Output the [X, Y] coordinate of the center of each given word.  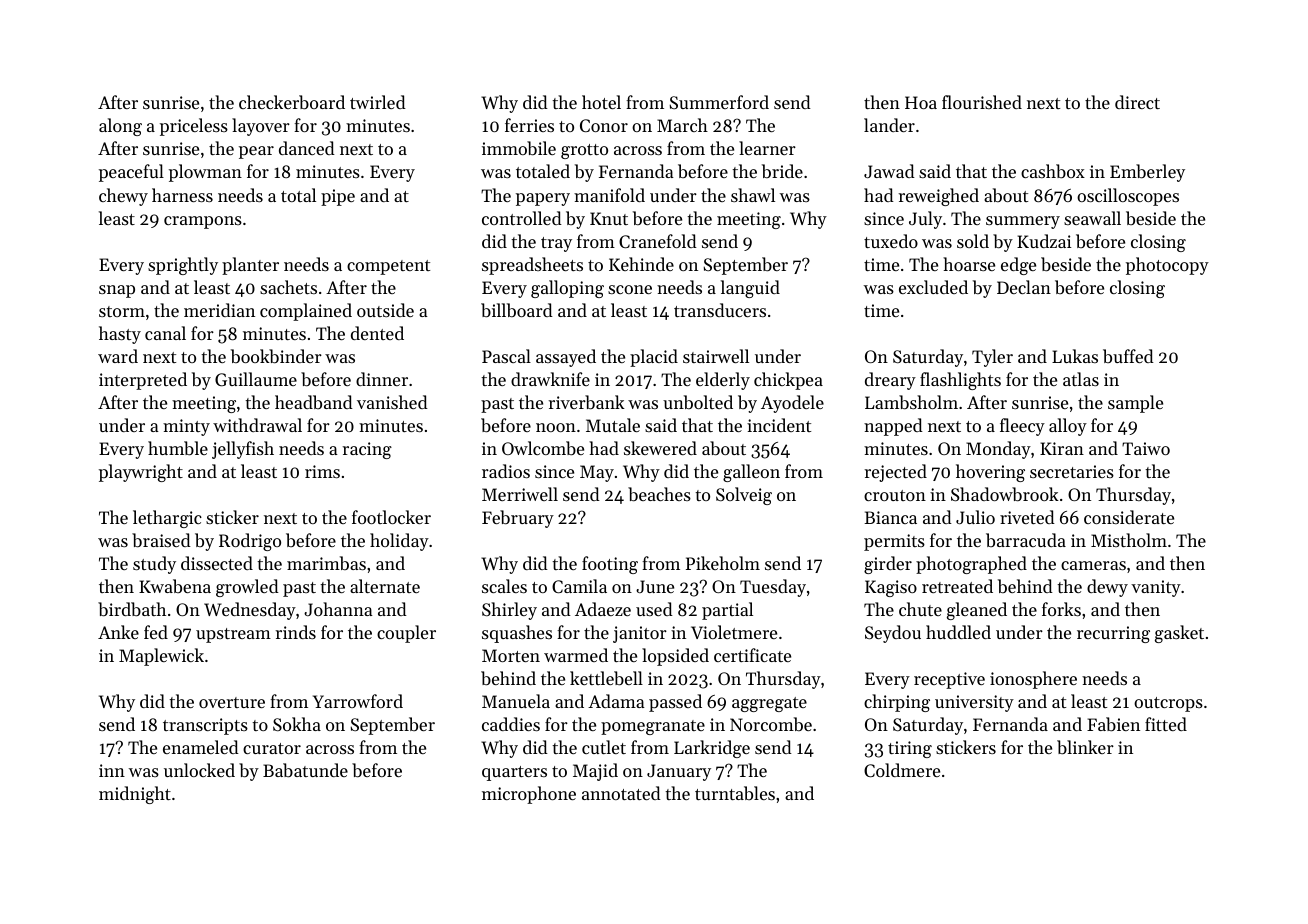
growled [247, 588]
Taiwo [1146, 448]
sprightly [183, 266]
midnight [135, 795]
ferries [529, 125]
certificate [752, 655]
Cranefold [658, 241]
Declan [1024, 287]
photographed [971, 565]
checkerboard [292, 102]
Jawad [889, 171]
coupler [406, 634]
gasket [1179, 634]
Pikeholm [723, 563]
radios [506, 471]
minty [186, 427]
